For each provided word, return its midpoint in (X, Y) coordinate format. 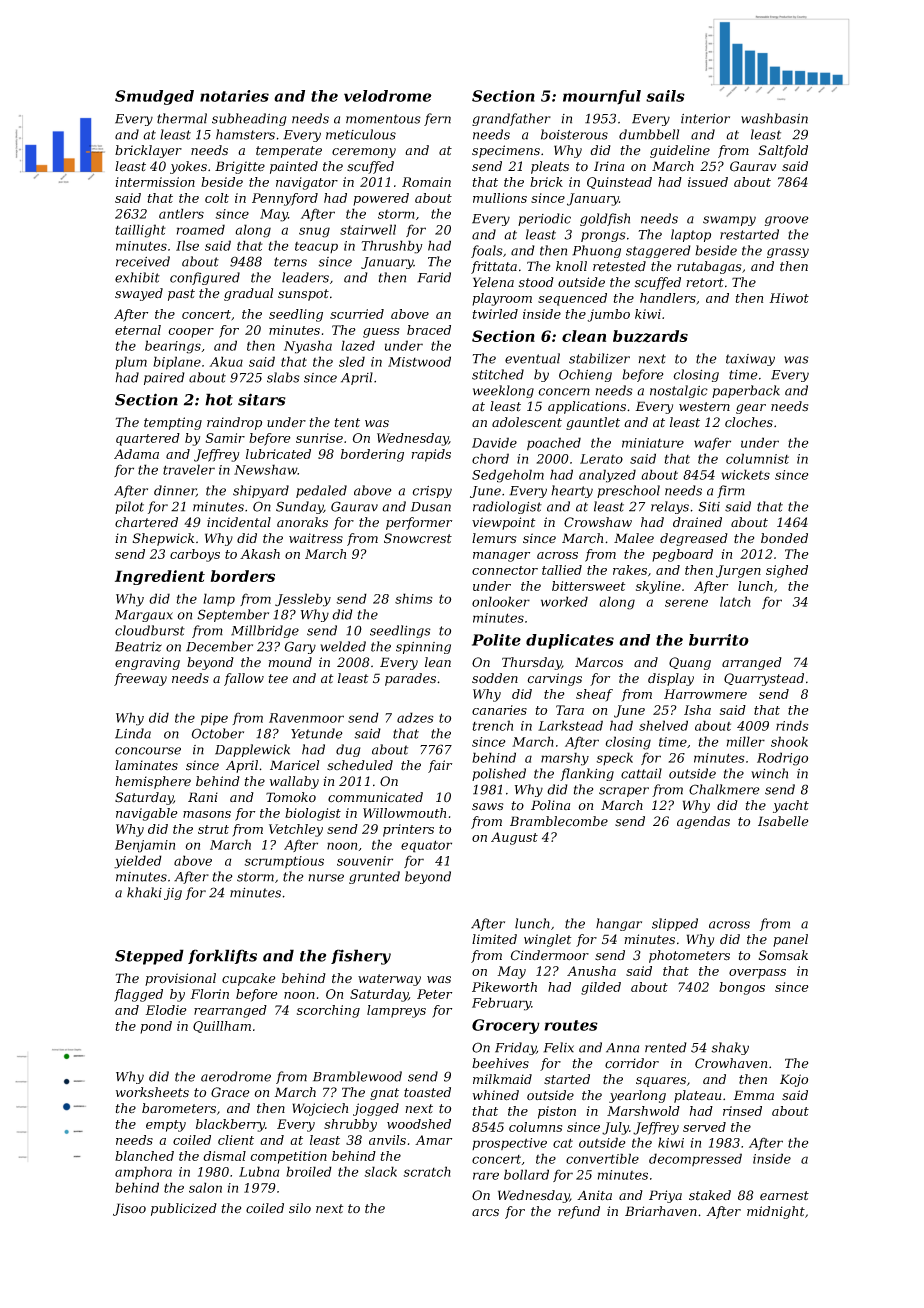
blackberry (230, 1125)
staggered (658, 251)
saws (488, 807)
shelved (663, 725)
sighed (787, 571)
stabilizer (599, 358)
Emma (753, 1095)
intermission (155, 182)
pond (156, 1027)
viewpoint (504, 523)
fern (437, 119)
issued (708, 182)
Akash (260, 554)
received (143, 261)
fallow (244, 679)
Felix (558, 1047)
